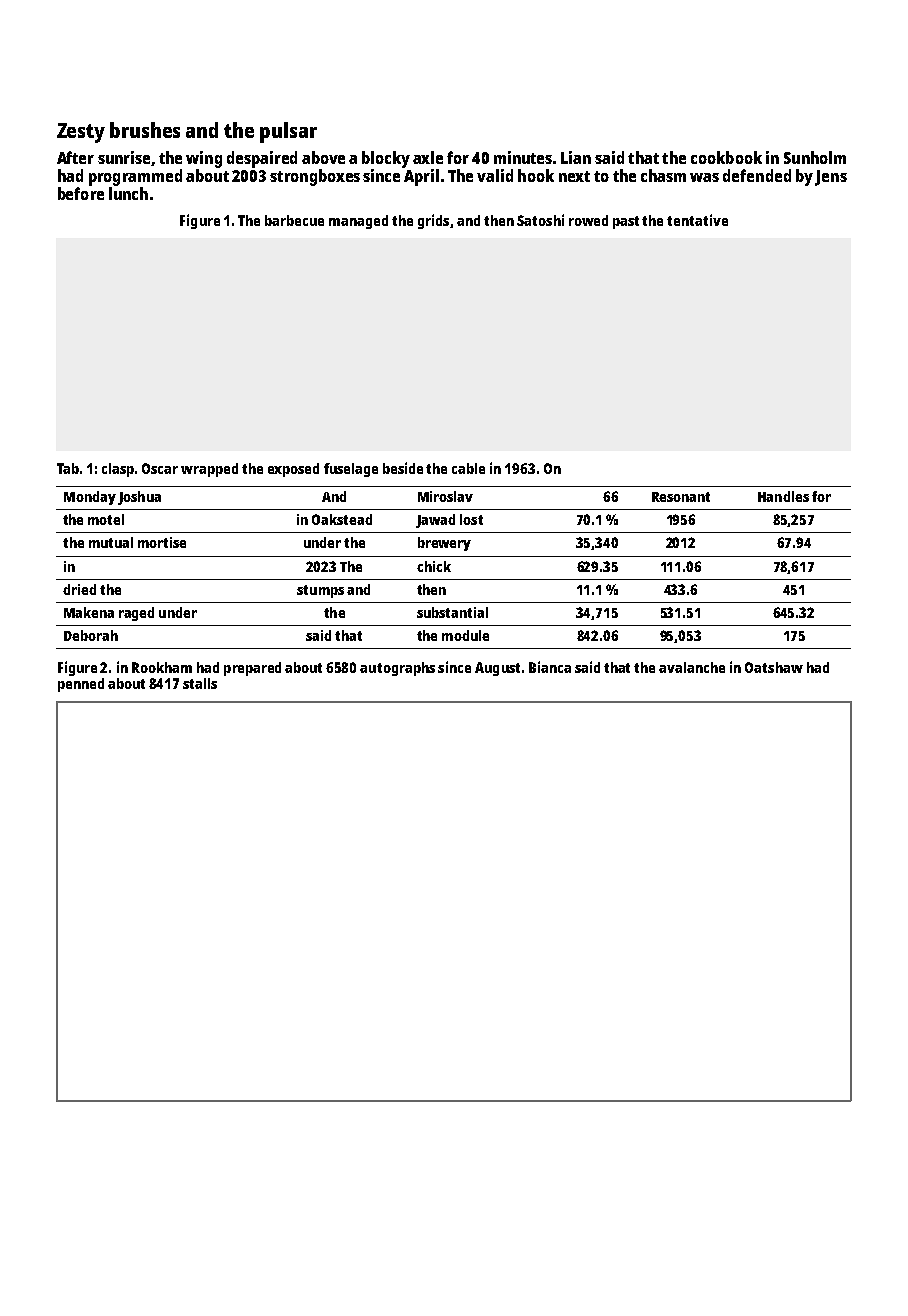  What do you see at coordinates (783, 496) in the screenshot?
I see `Handles` at bounding box center [783, 496].
